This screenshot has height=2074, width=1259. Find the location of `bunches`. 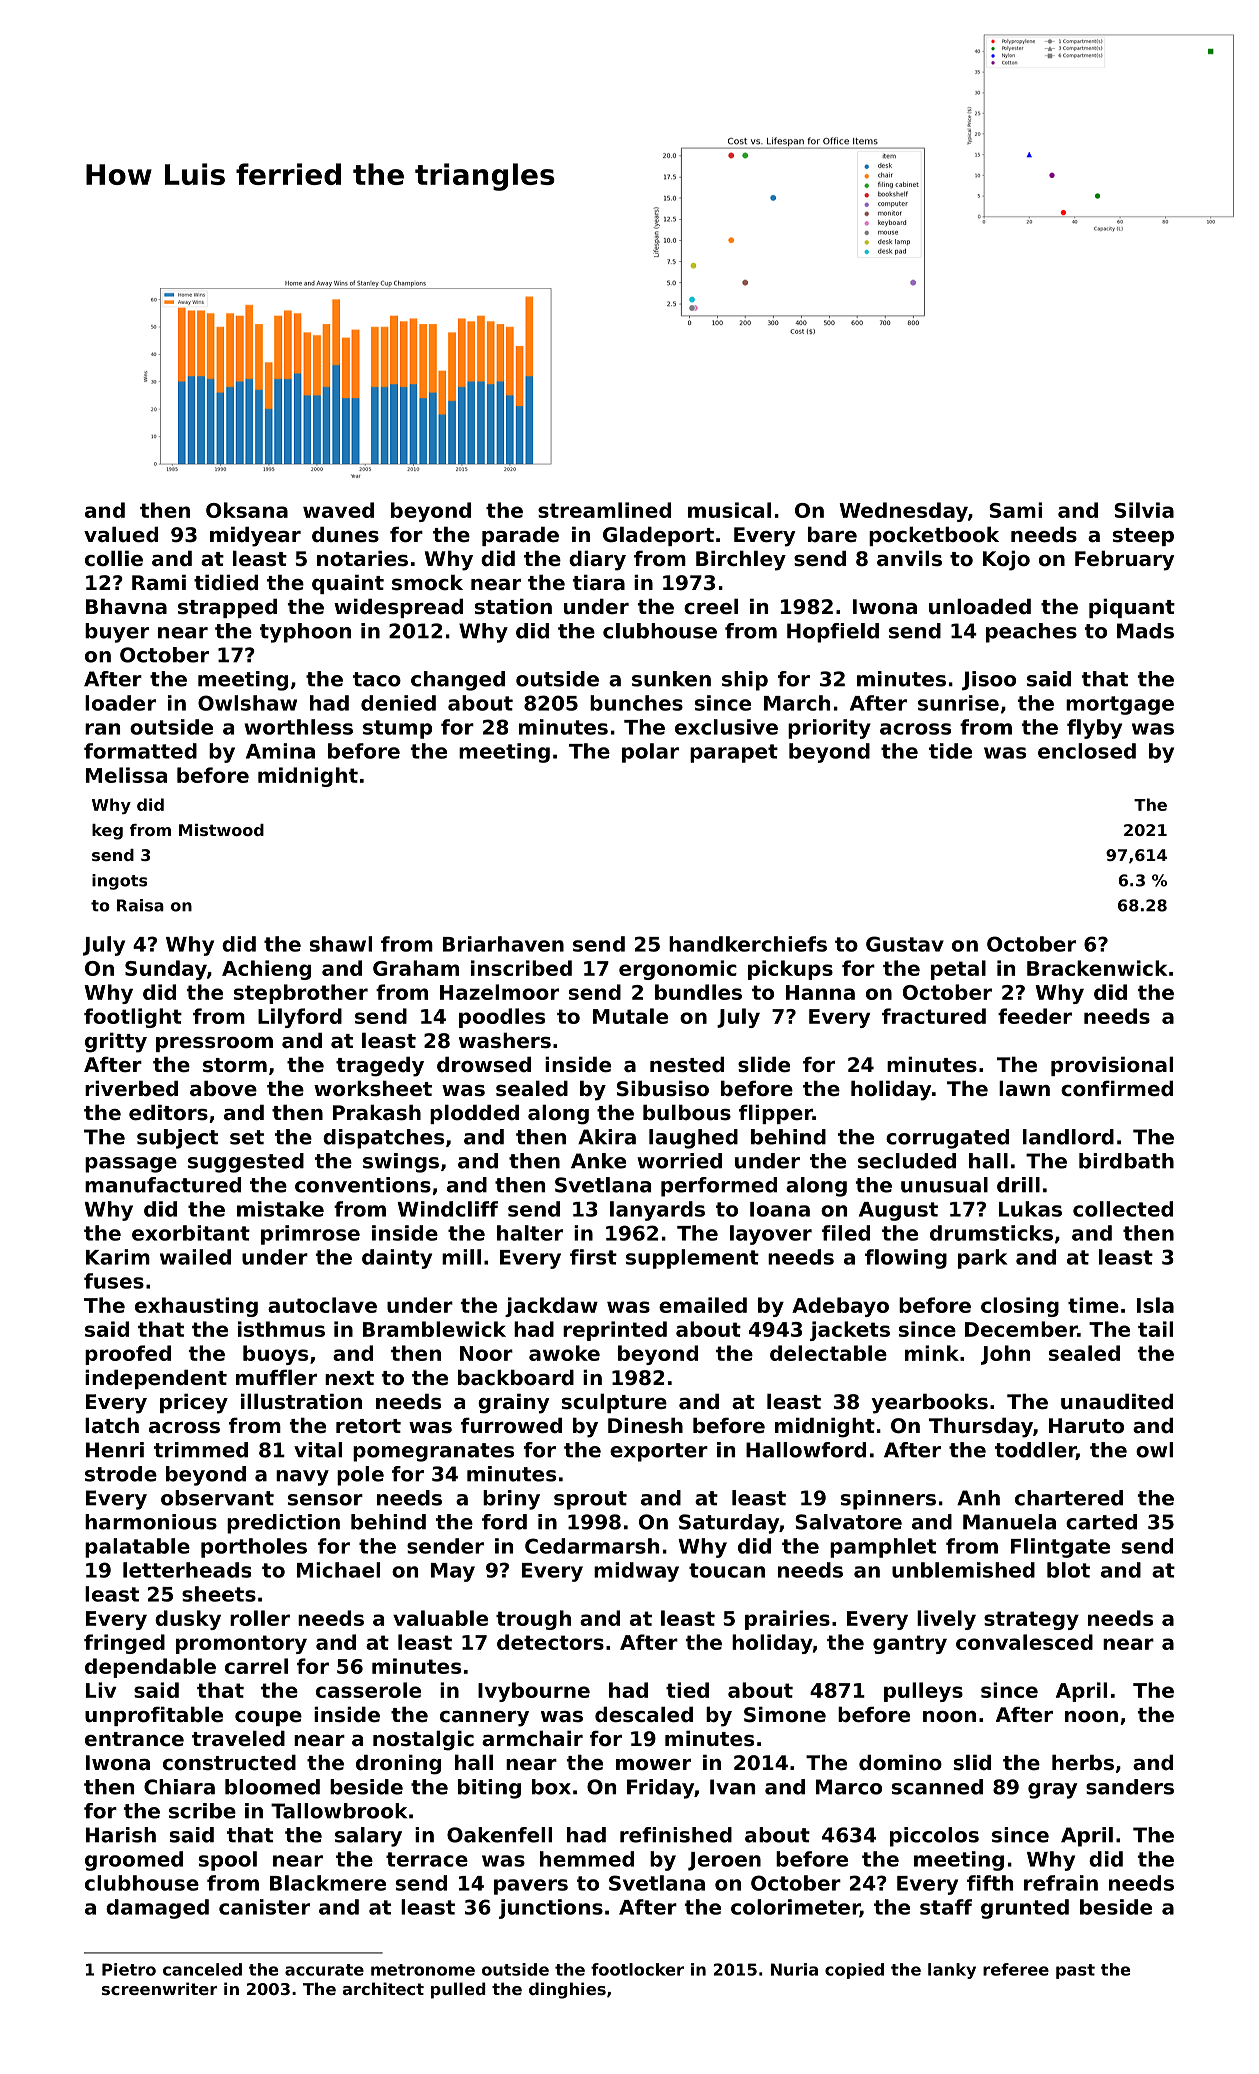

bunches is located at coordinates (636, 703).
